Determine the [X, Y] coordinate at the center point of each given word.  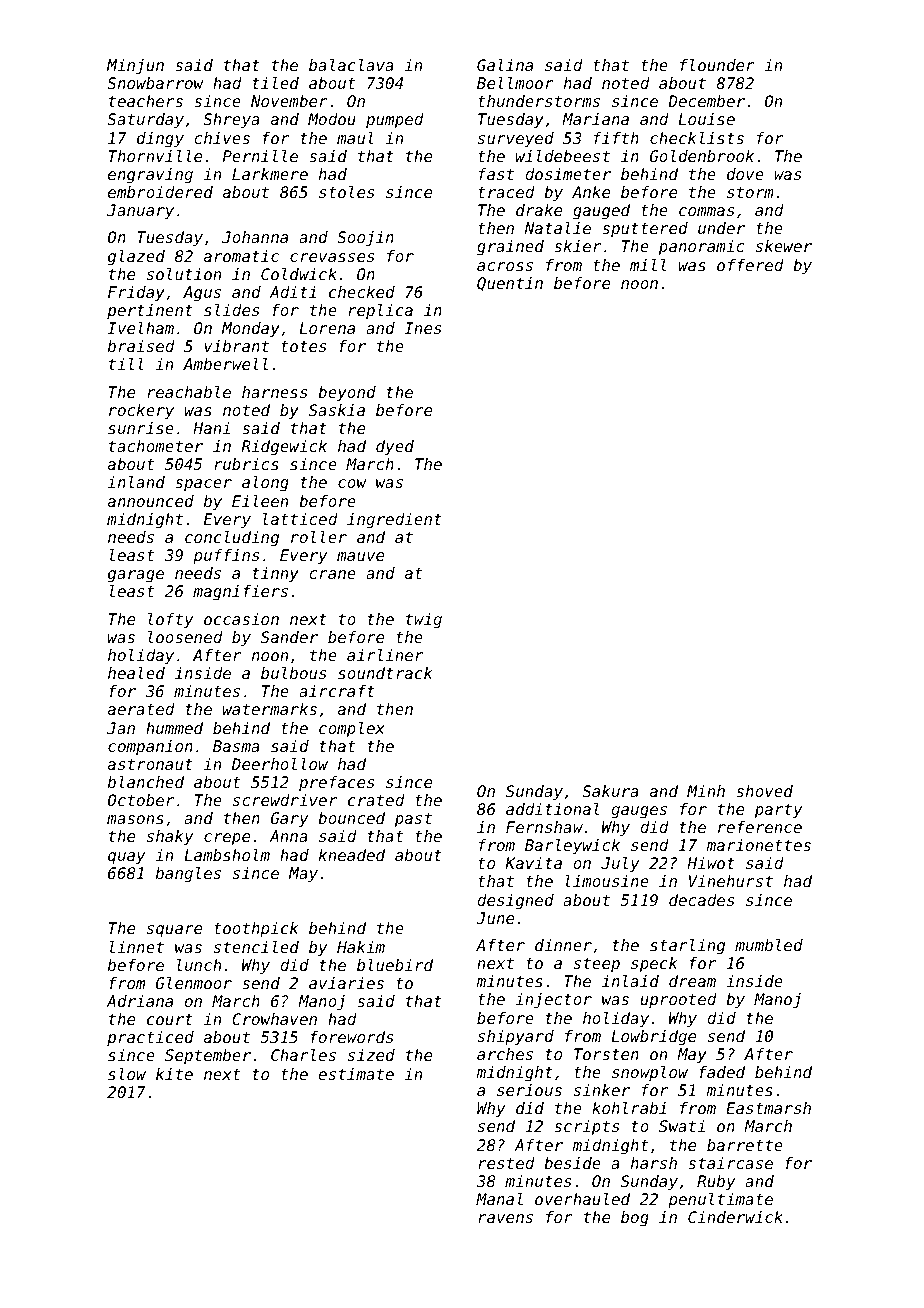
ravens [505, 1218]
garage [136, 576]
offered [750, 265]
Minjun [135, 67]
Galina [505, 65]
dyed [395, 448]
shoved [764, 791]
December [706, 101]
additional [552, 809]
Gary [289, 820]
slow [127, 1074]
